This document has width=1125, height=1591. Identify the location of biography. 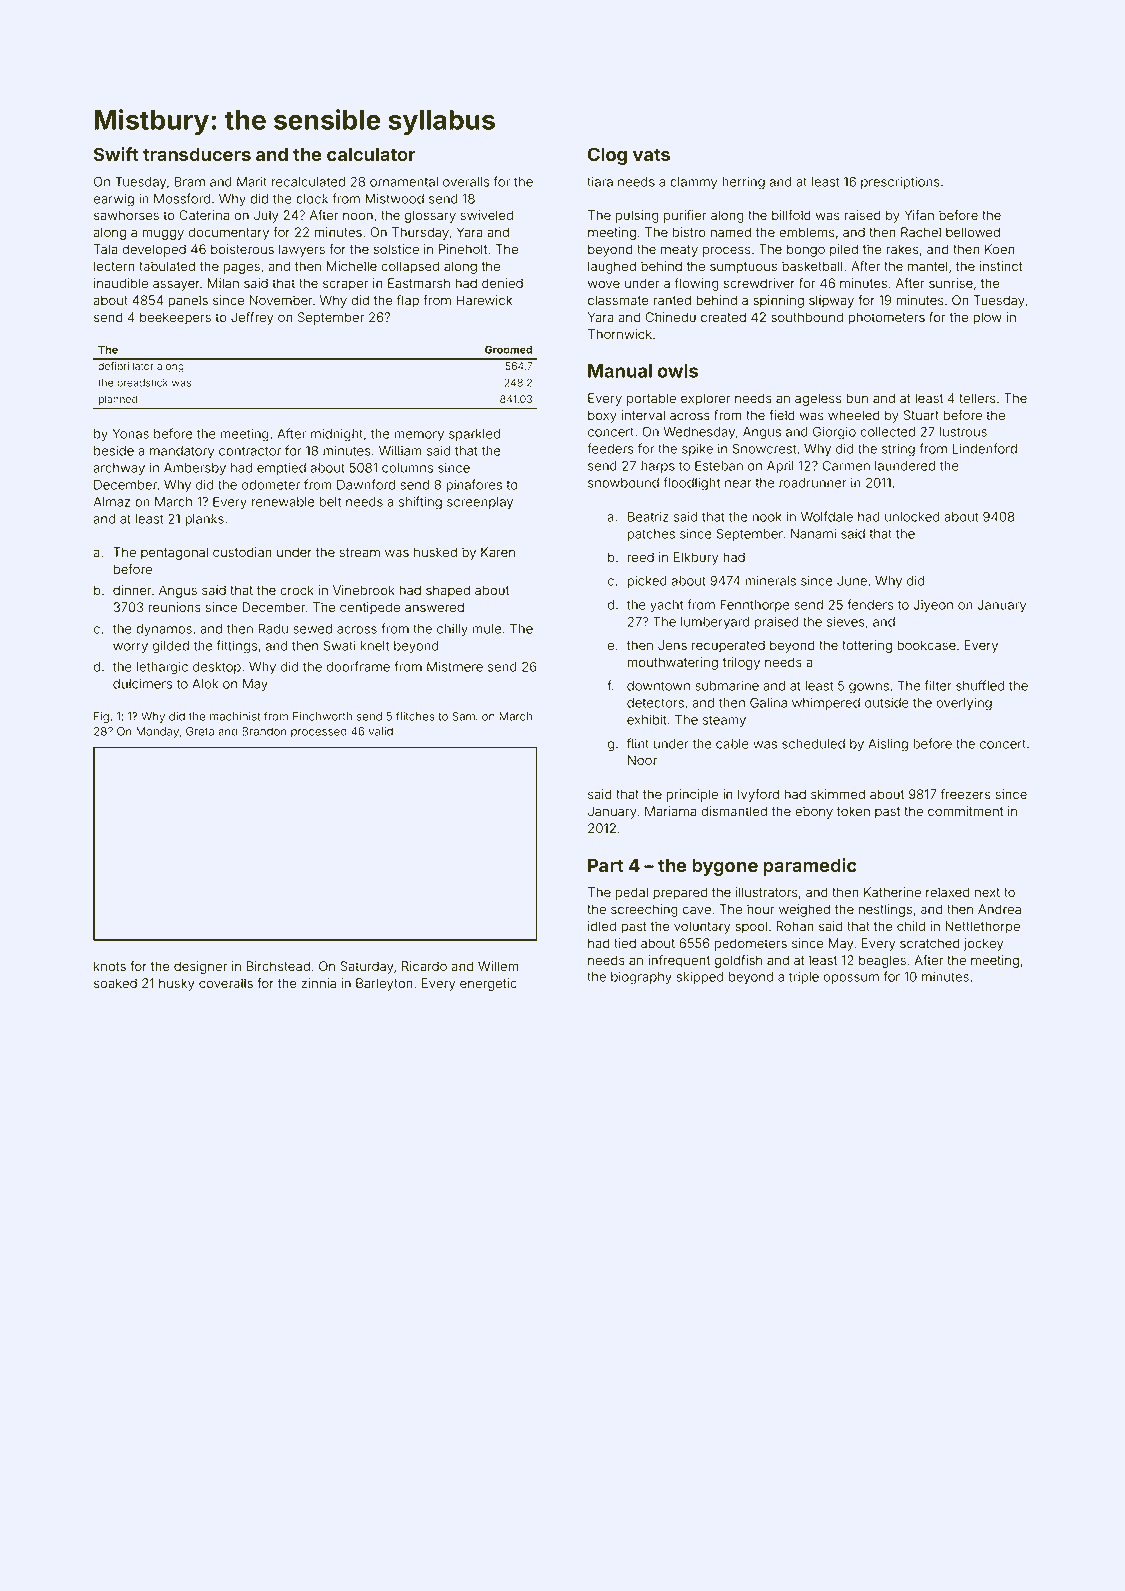
(641, 978).
